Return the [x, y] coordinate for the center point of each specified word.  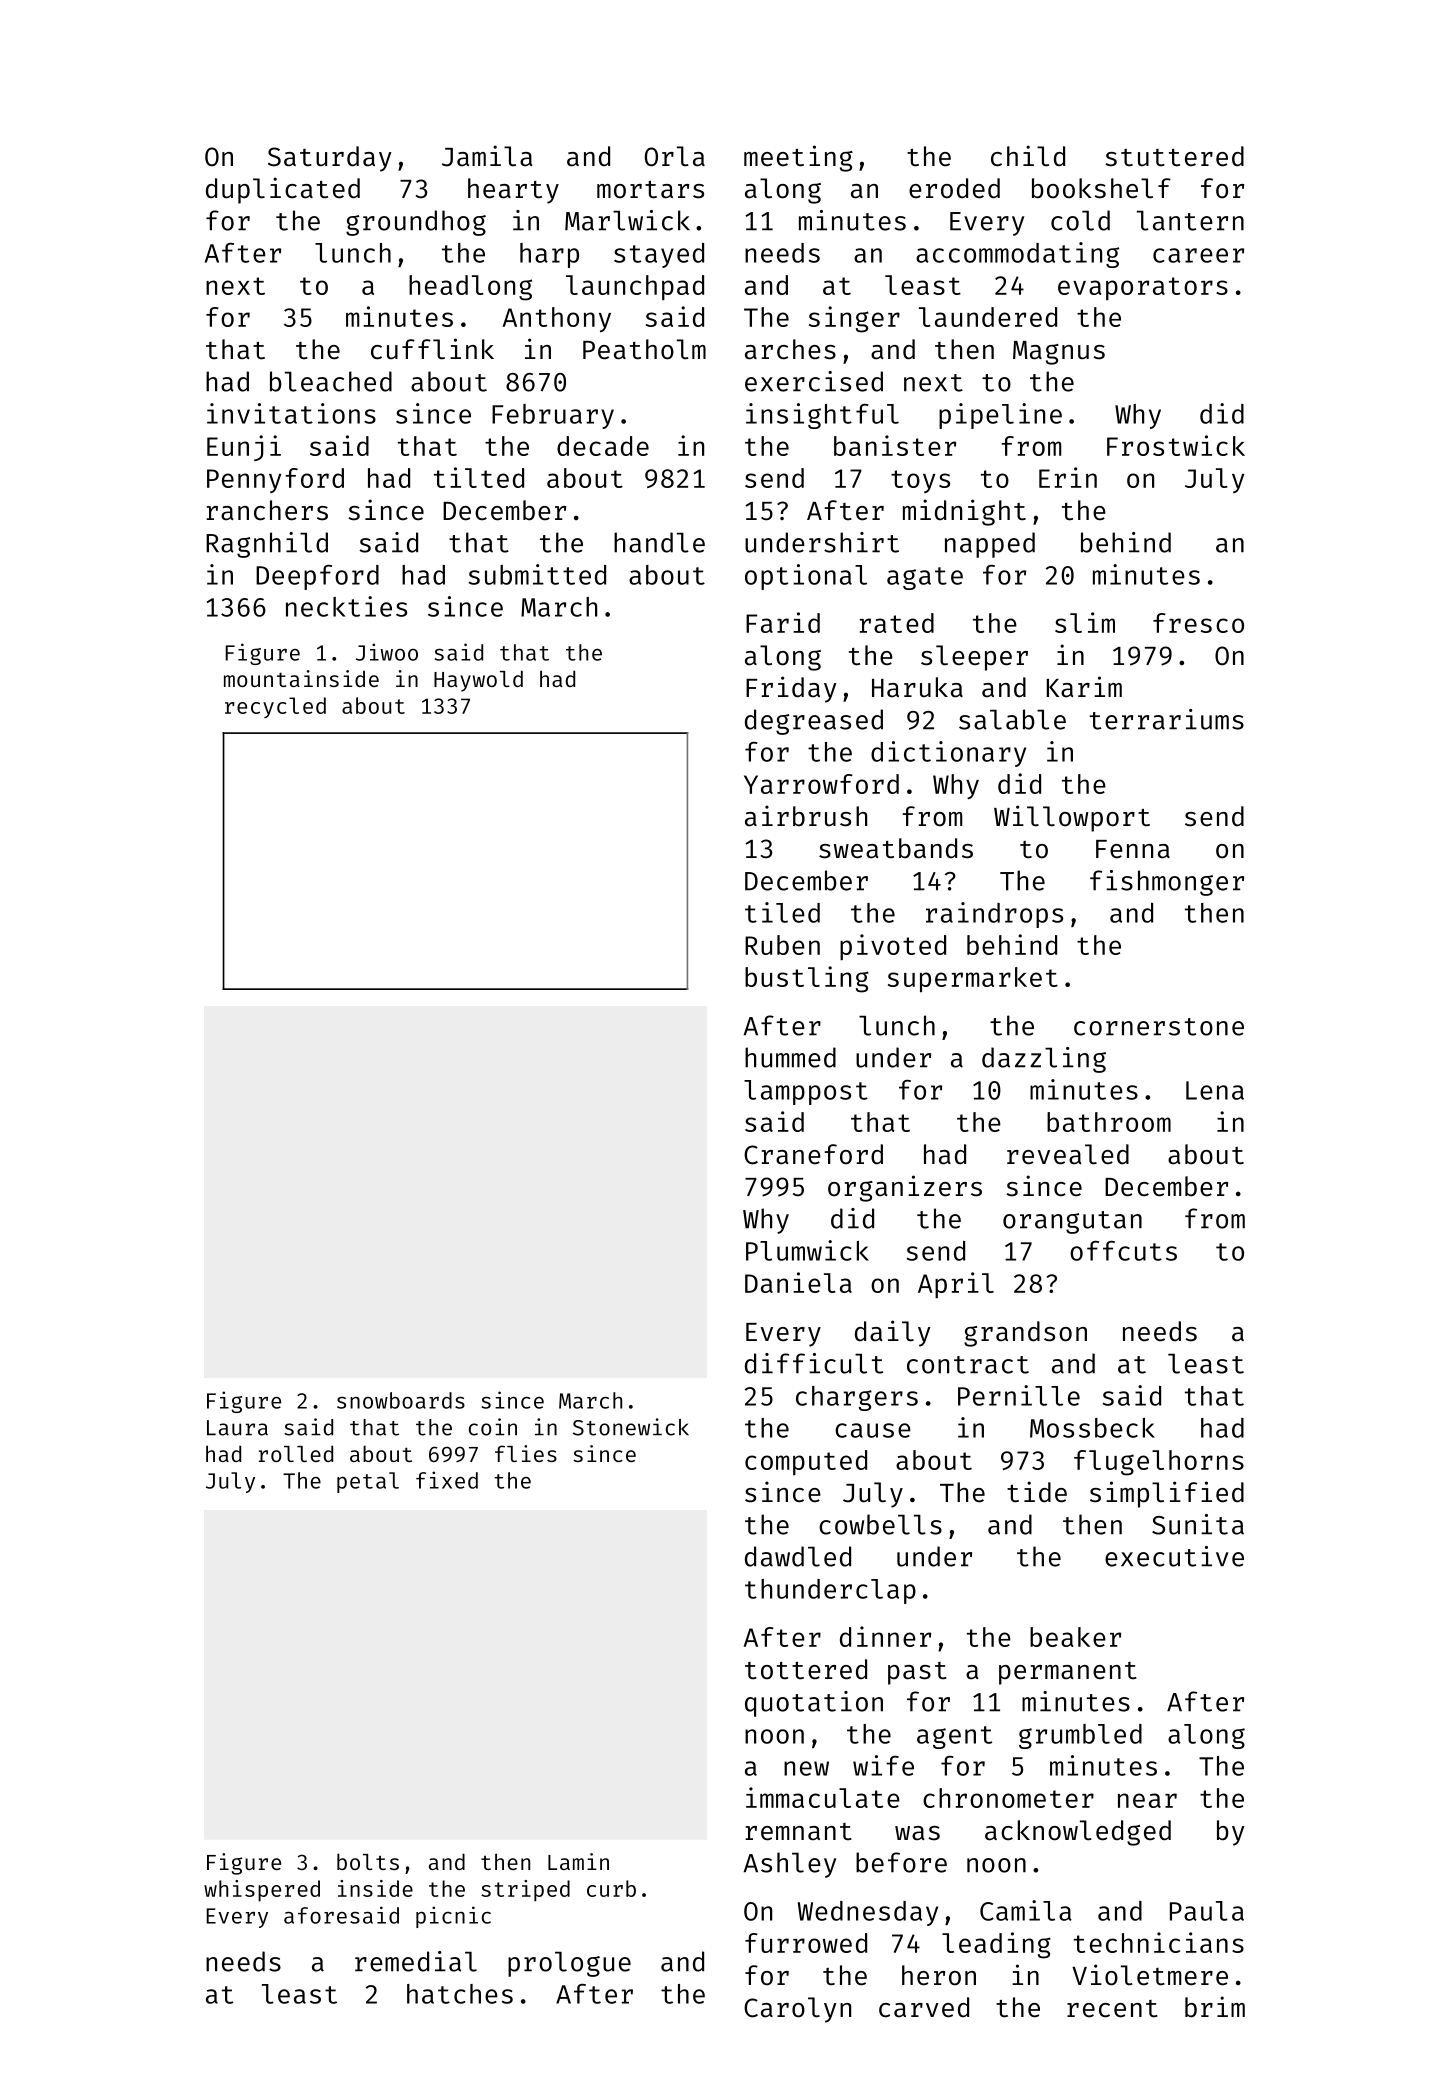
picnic [453, 1917]
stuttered [1174, 156]
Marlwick [627, 220]
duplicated [283, 190]
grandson [1025, 1334]
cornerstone [1159, 1027]
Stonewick [631, 1427]
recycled [275, 707]
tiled [782, 912]
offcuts [1123, 1251]
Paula [1207, 1911]
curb [611, 1888]
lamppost [806, 1092]
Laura [237, 1428]
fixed [447, 1480]
